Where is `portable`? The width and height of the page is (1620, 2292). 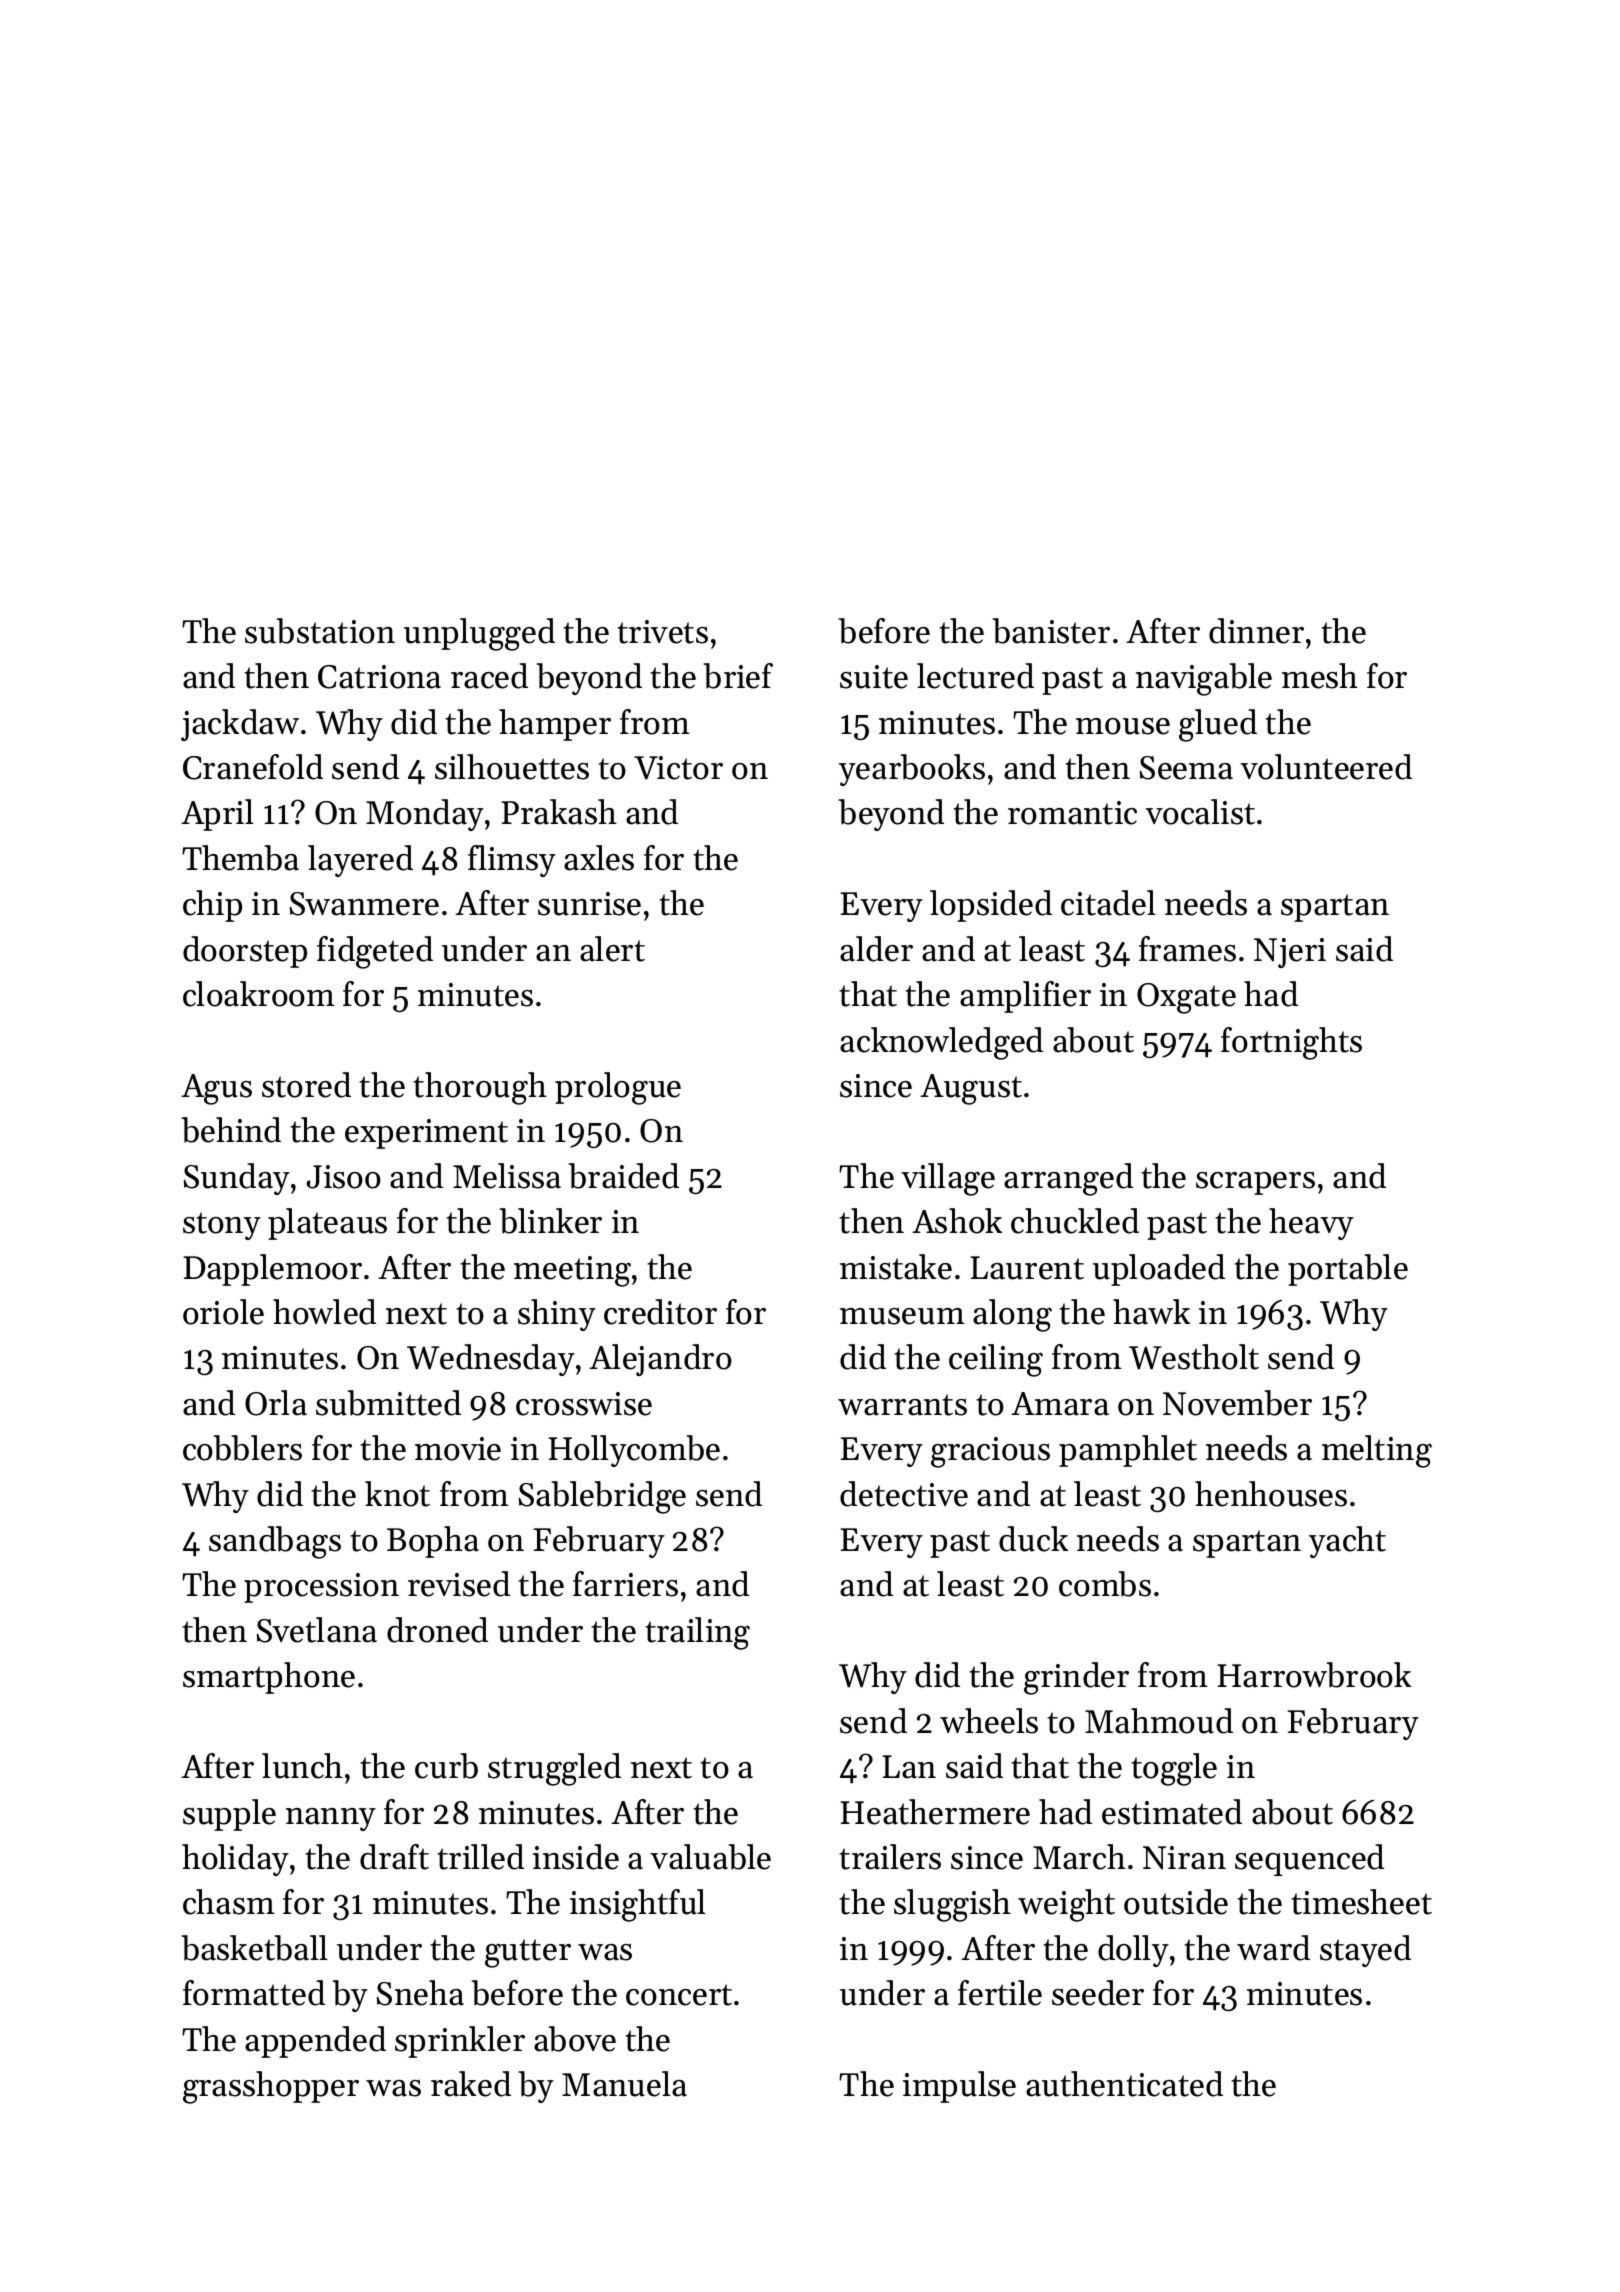 portable is located at coordinates (1348, 1270).
